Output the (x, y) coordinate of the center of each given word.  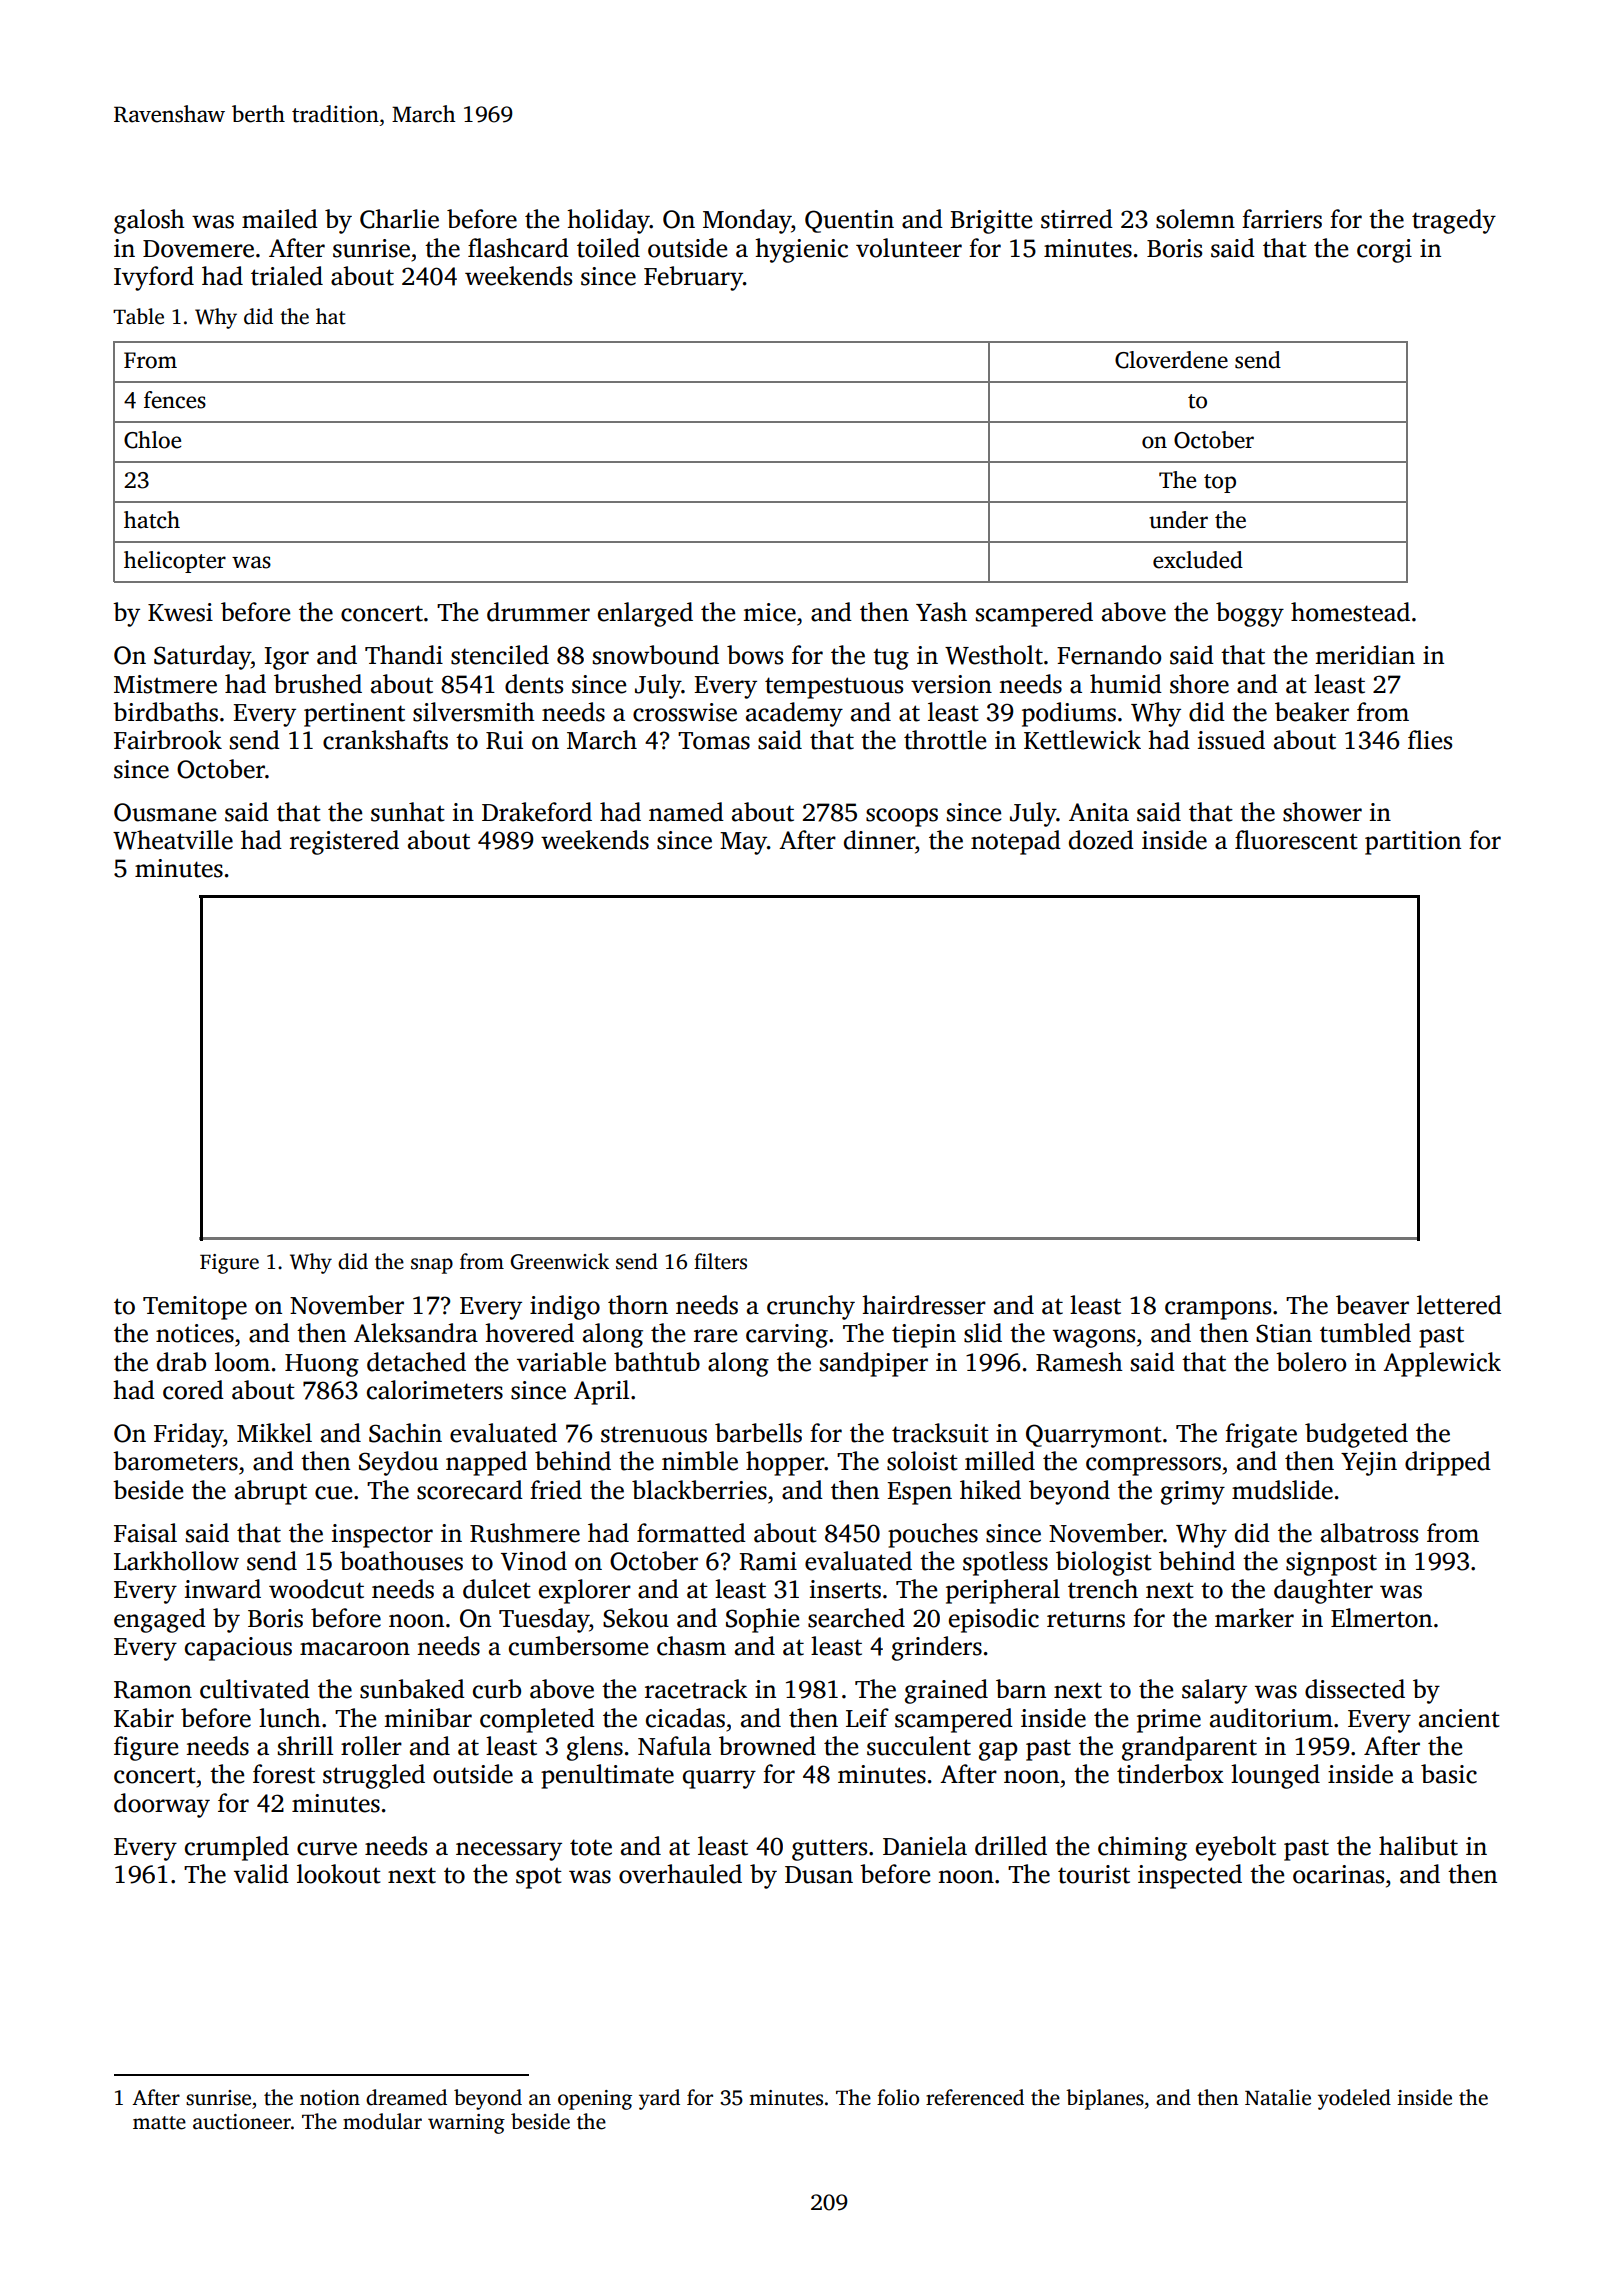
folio (898, 2097)
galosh (149, 221)
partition (1413, 843)
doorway (162, 1805)
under (1178, 520)
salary (1214, 1691)
